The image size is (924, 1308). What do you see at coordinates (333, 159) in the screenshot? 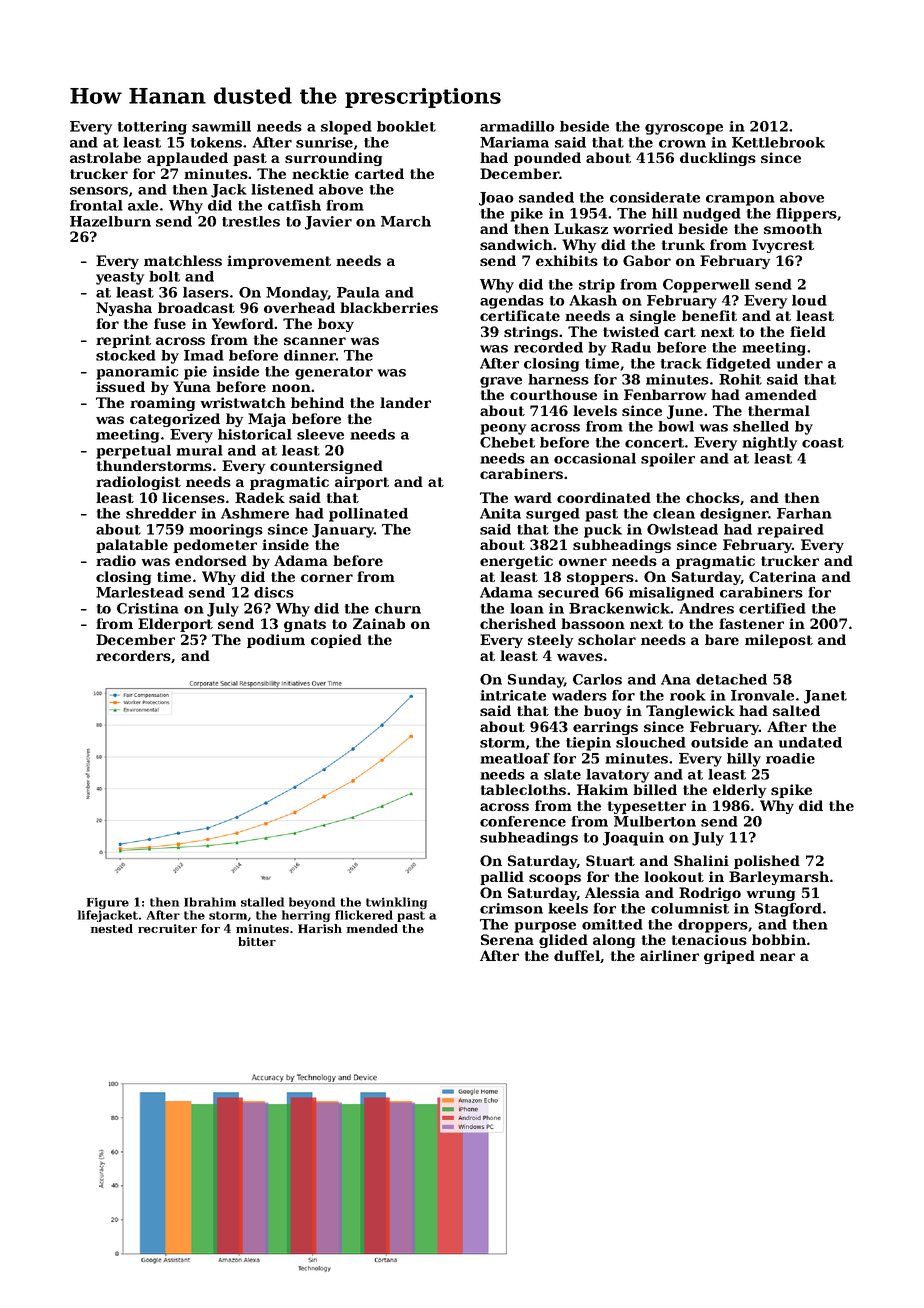
I see `surrounding` at bounding box center [333, 159].
